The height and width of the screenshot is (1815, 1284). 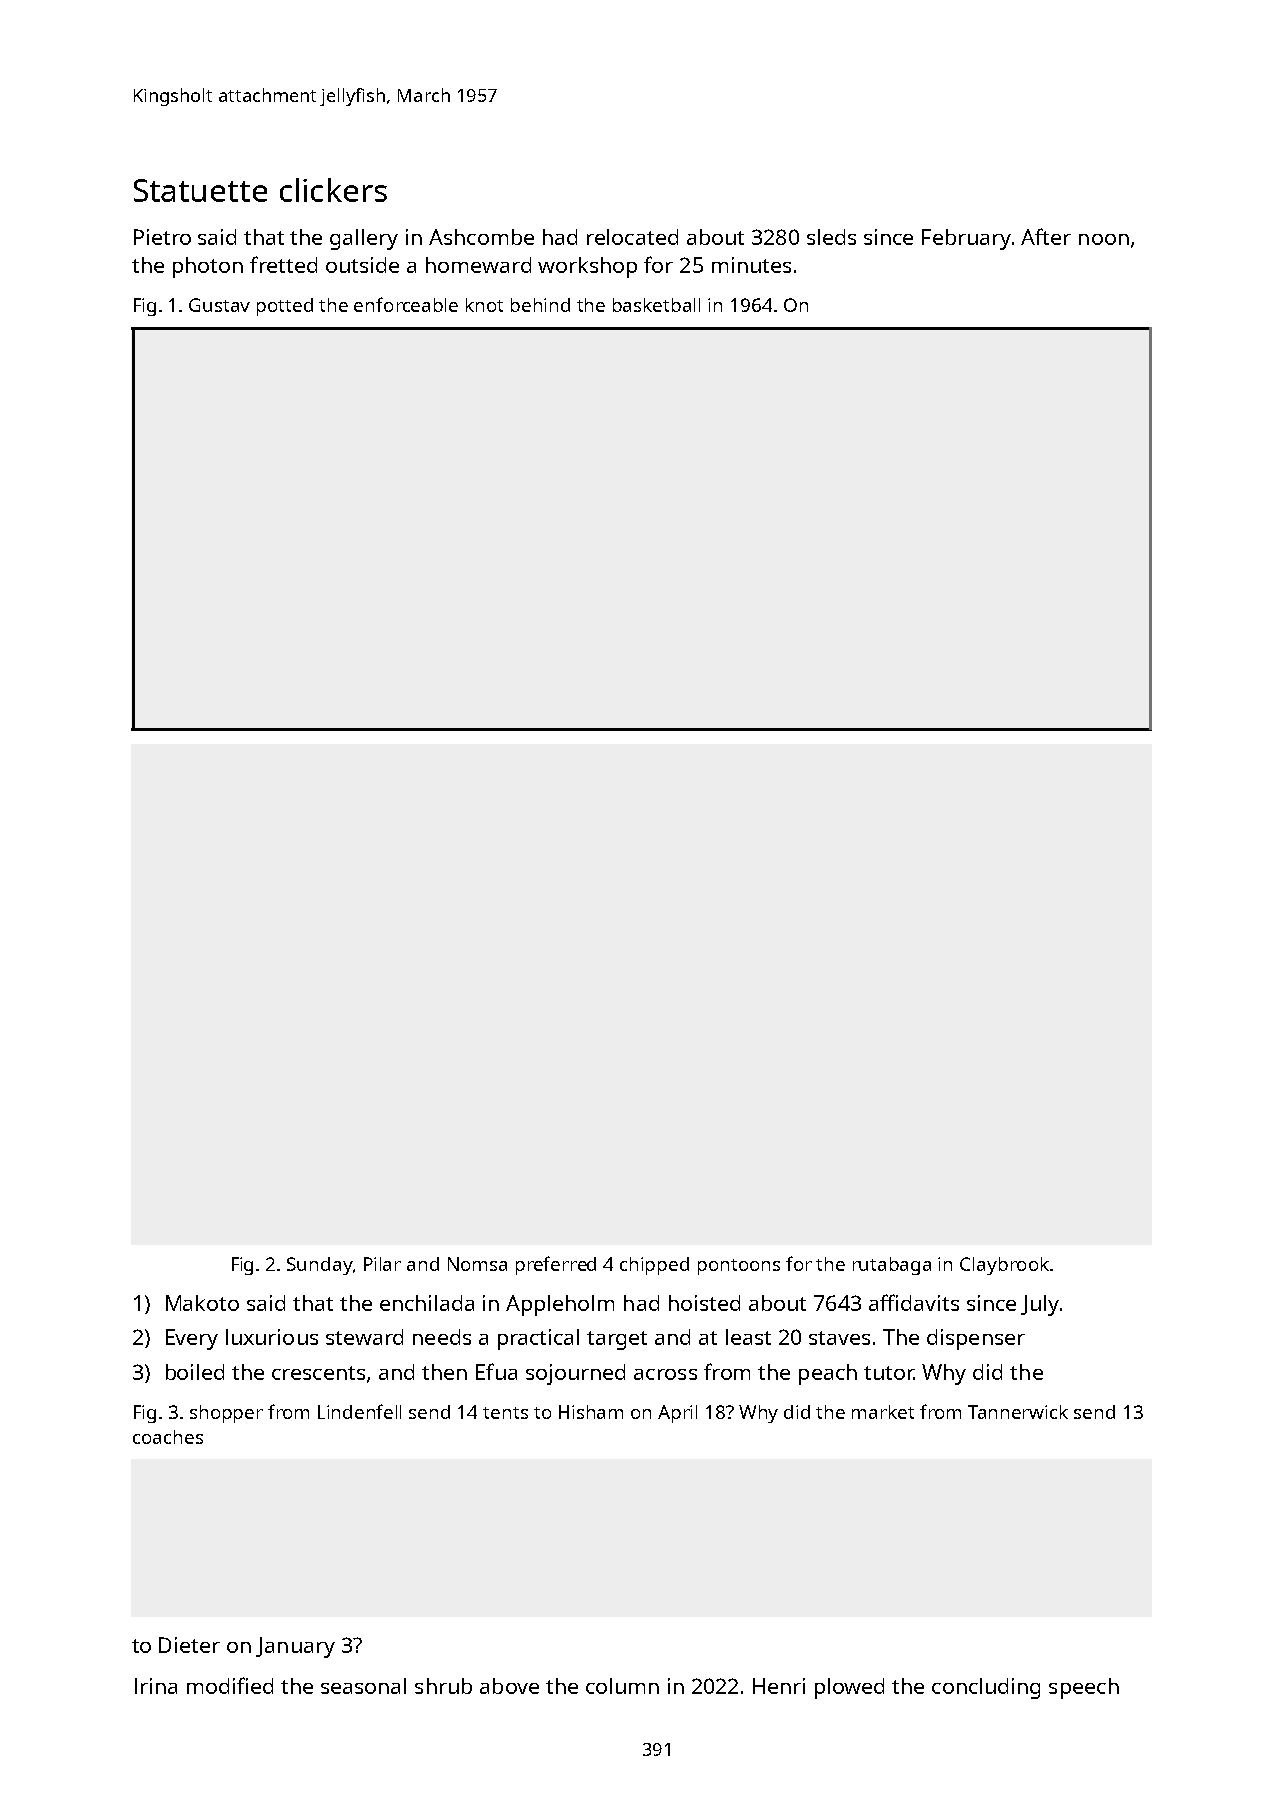 What do you see at coordinates (200, 190) in the screenshot?
I see `Statuette` at bounding box center [200, 190].
